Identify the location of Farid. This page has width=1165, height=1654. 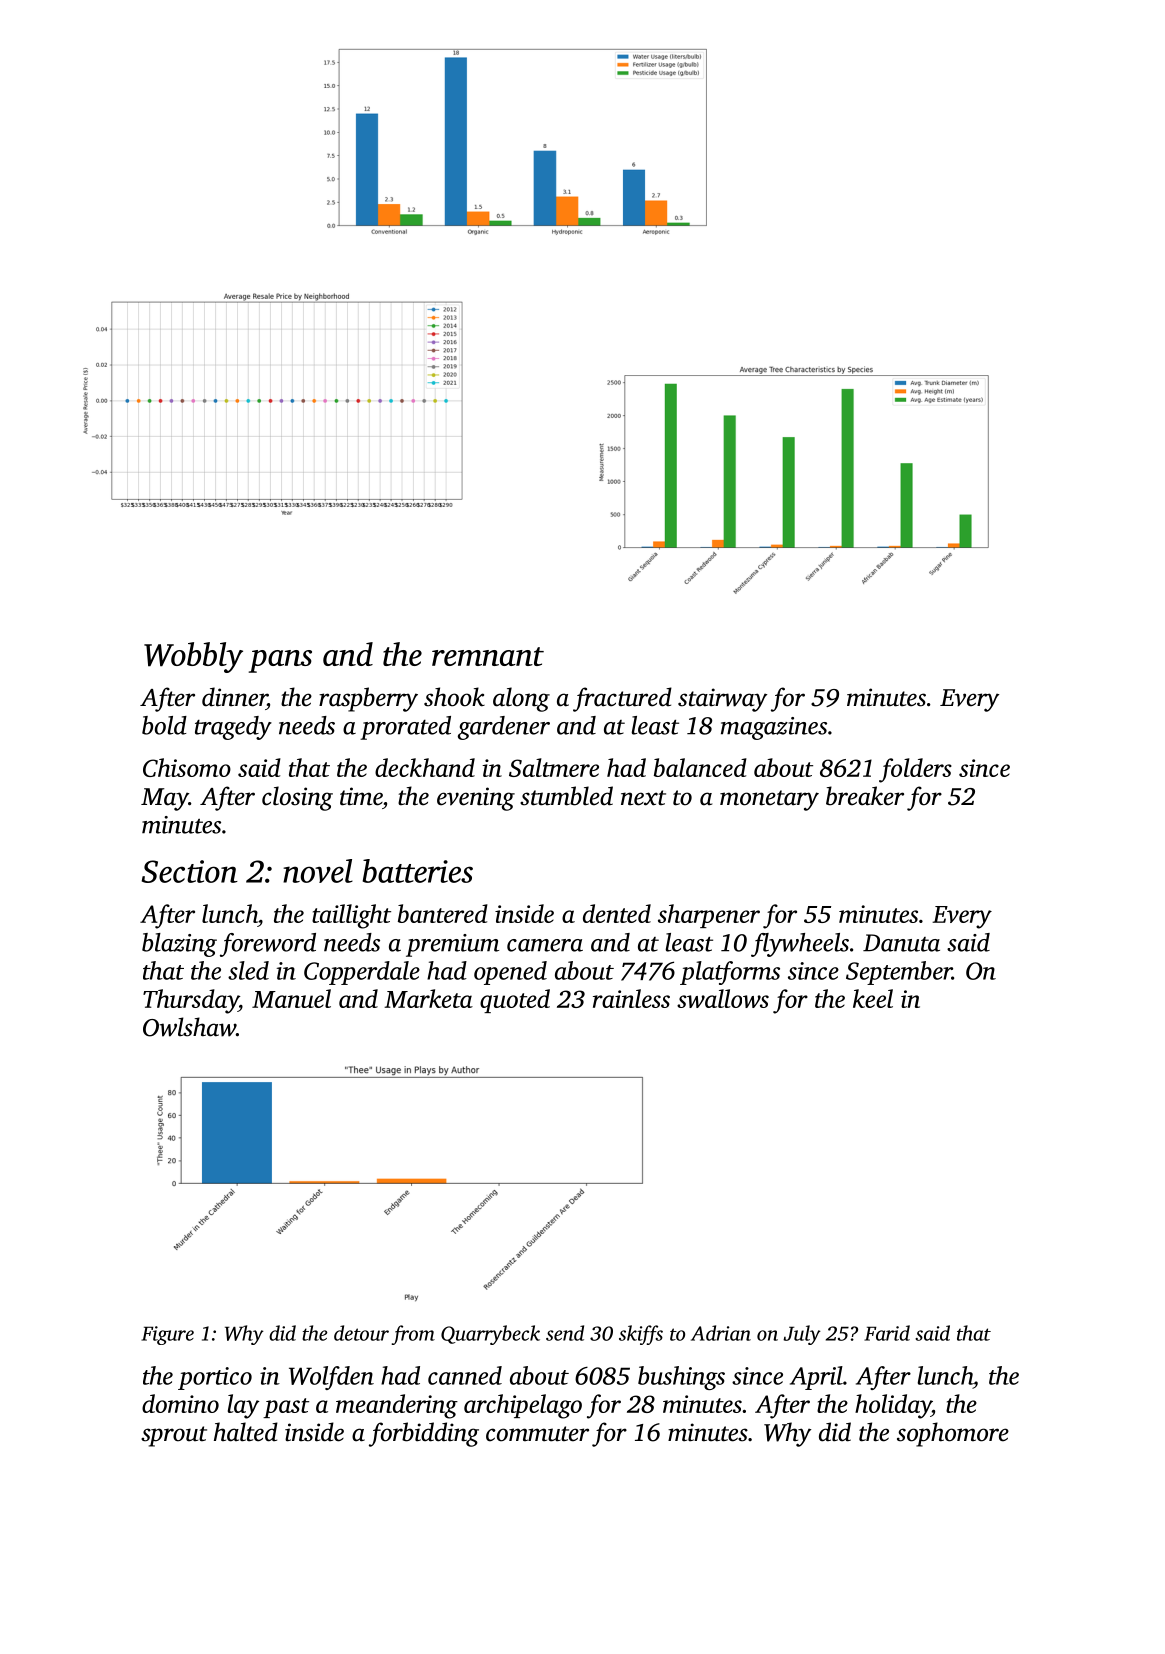
(887, 1333).
